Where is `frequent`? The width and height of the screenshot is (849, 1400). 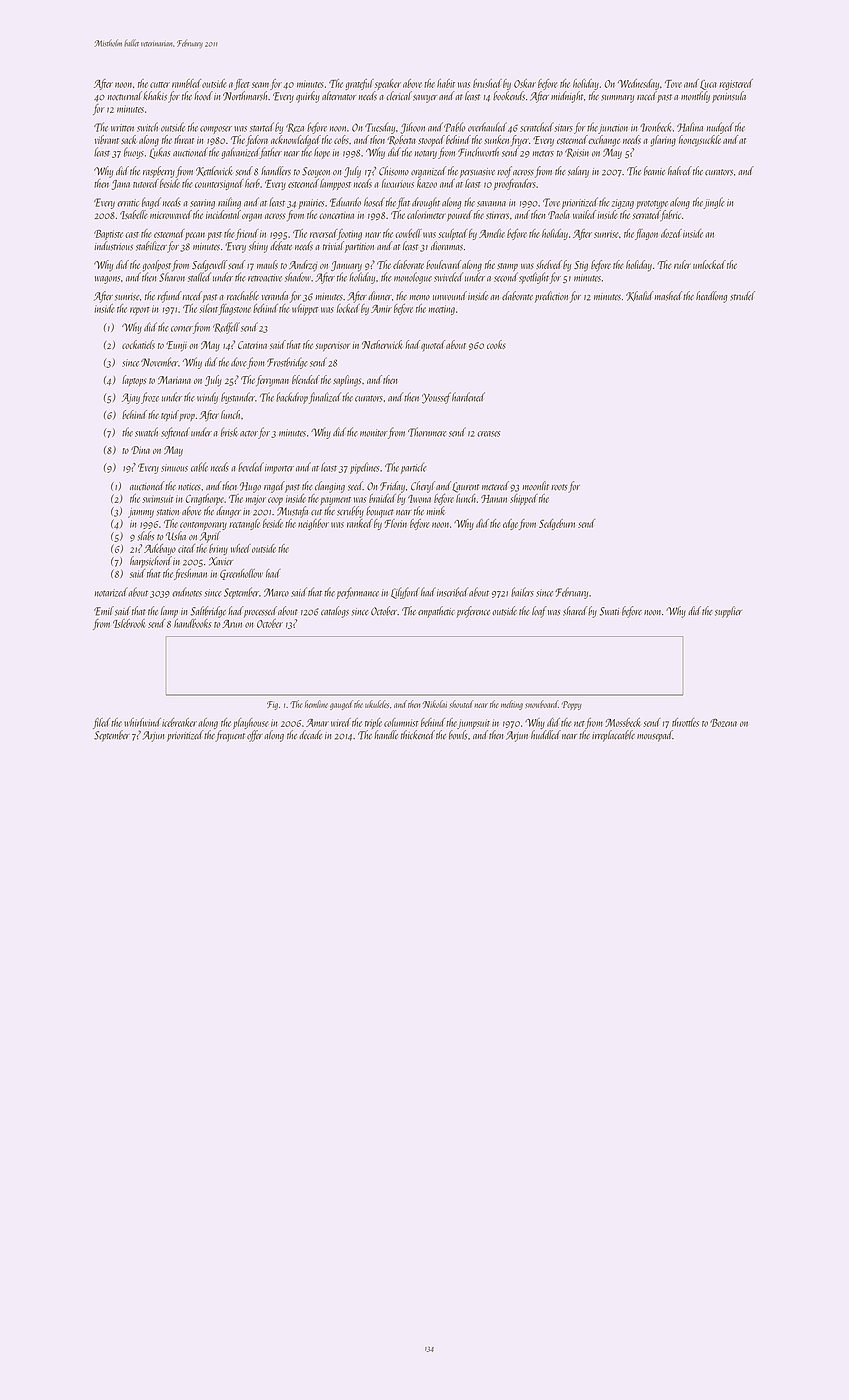
frequent is located at coordinates (230, 736).
